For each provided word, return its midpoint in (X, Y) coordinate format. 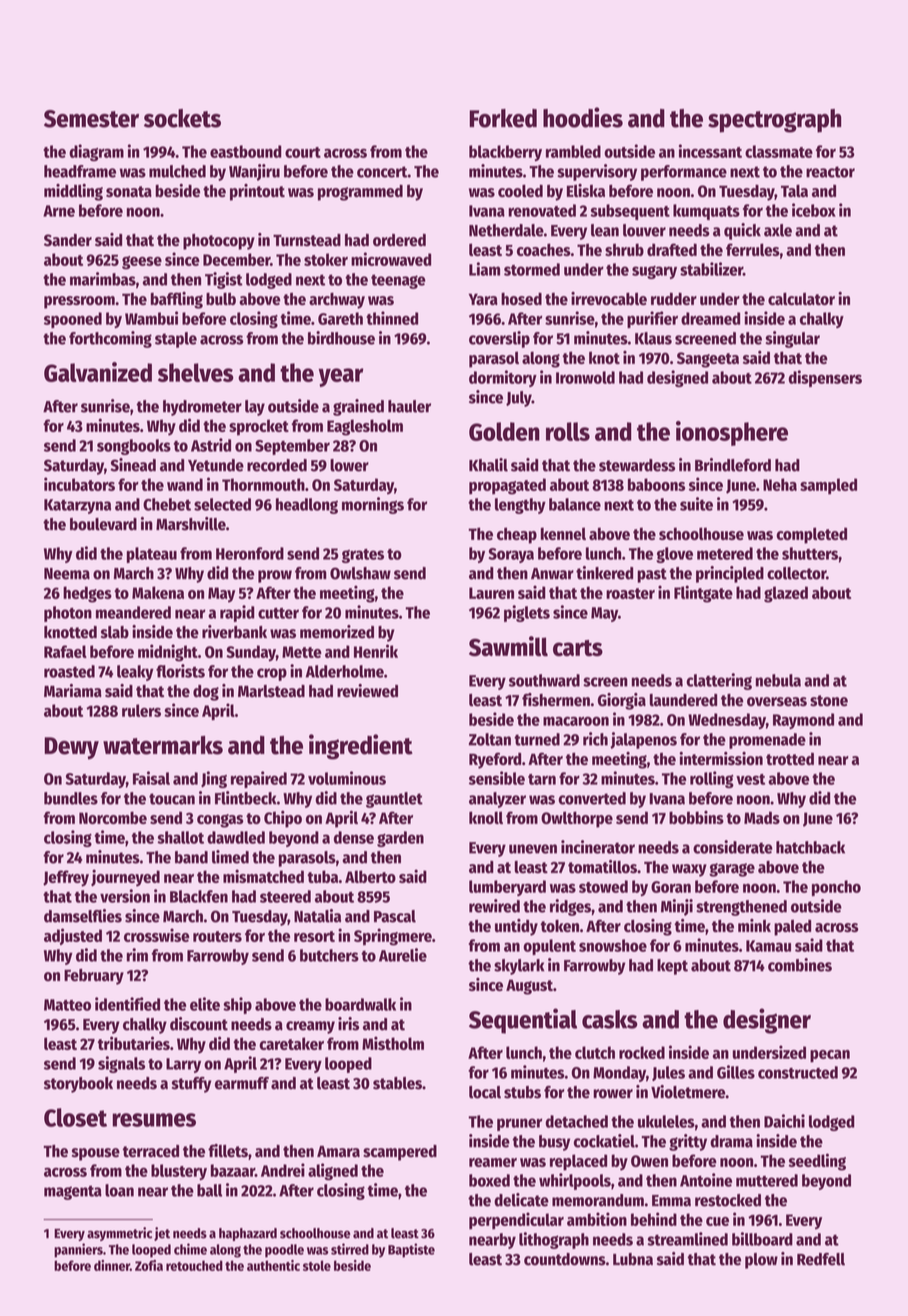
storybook (78, 1085)
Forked (503, 118)
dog (206, 693)
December (236, 259)
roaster (630, 593)
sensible (497, 778)
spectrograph (774, 121)
